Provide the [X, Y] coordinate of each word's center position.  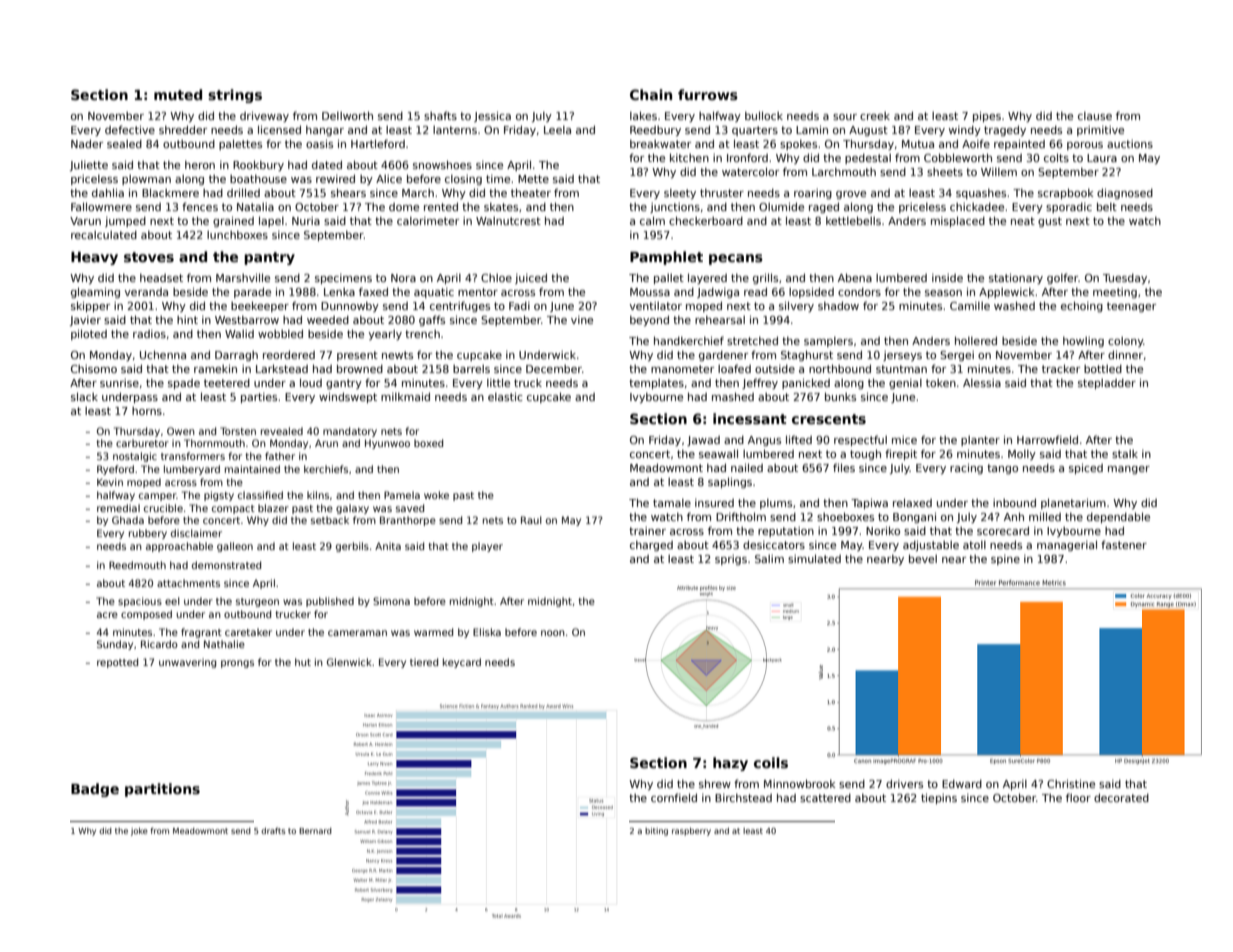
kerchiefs [326, 469]
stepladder [1107, 383]
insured [714, 503]
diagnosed [1125, 193]
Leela [557, 130]
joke [139, 832]
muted [178, 94]
